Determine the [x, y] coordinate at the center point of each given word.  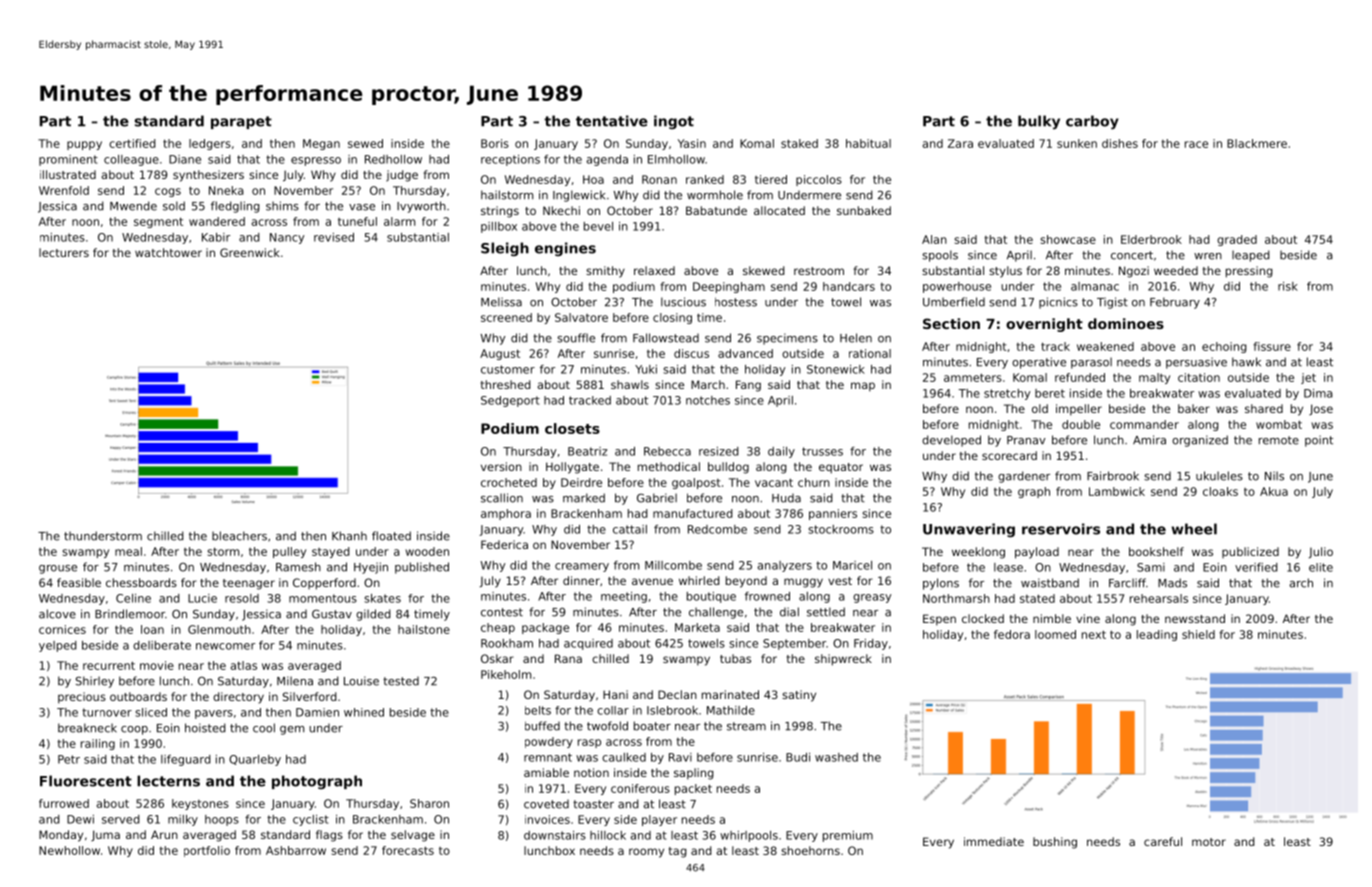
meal [128, 551]
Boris [495, 143]
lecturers [64, 252]
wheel [1194, 529]
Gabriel [657, 498]
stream [746, 726]
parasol [1091, 363]
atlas [244, 665]
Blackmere [1257, 143]
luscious [683, 302]
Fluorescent [86, 781]
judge [402, 176]
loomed [1055, 634]
